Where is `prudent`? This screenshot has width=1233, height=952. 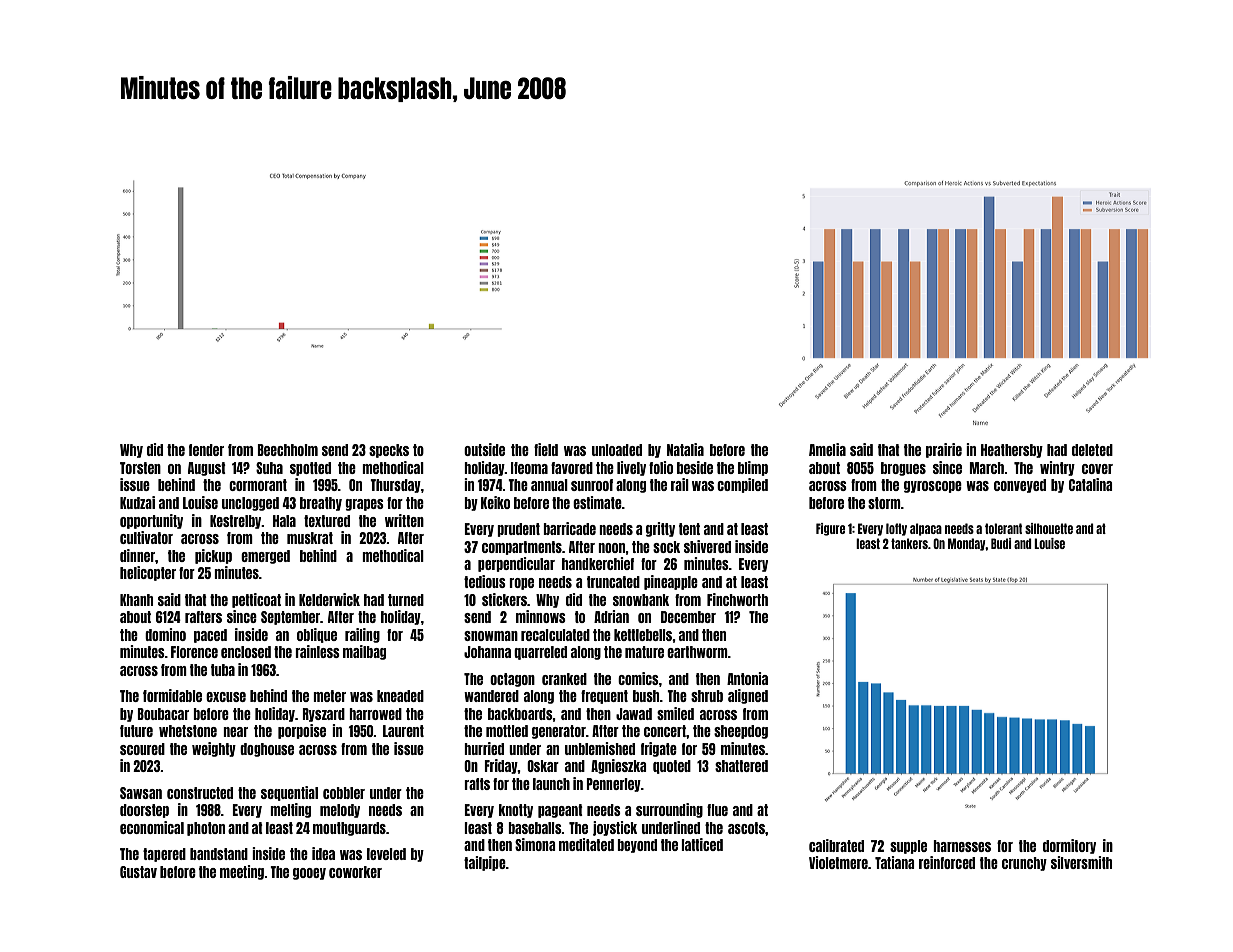
prudent is located at coordinates (518, 530).
